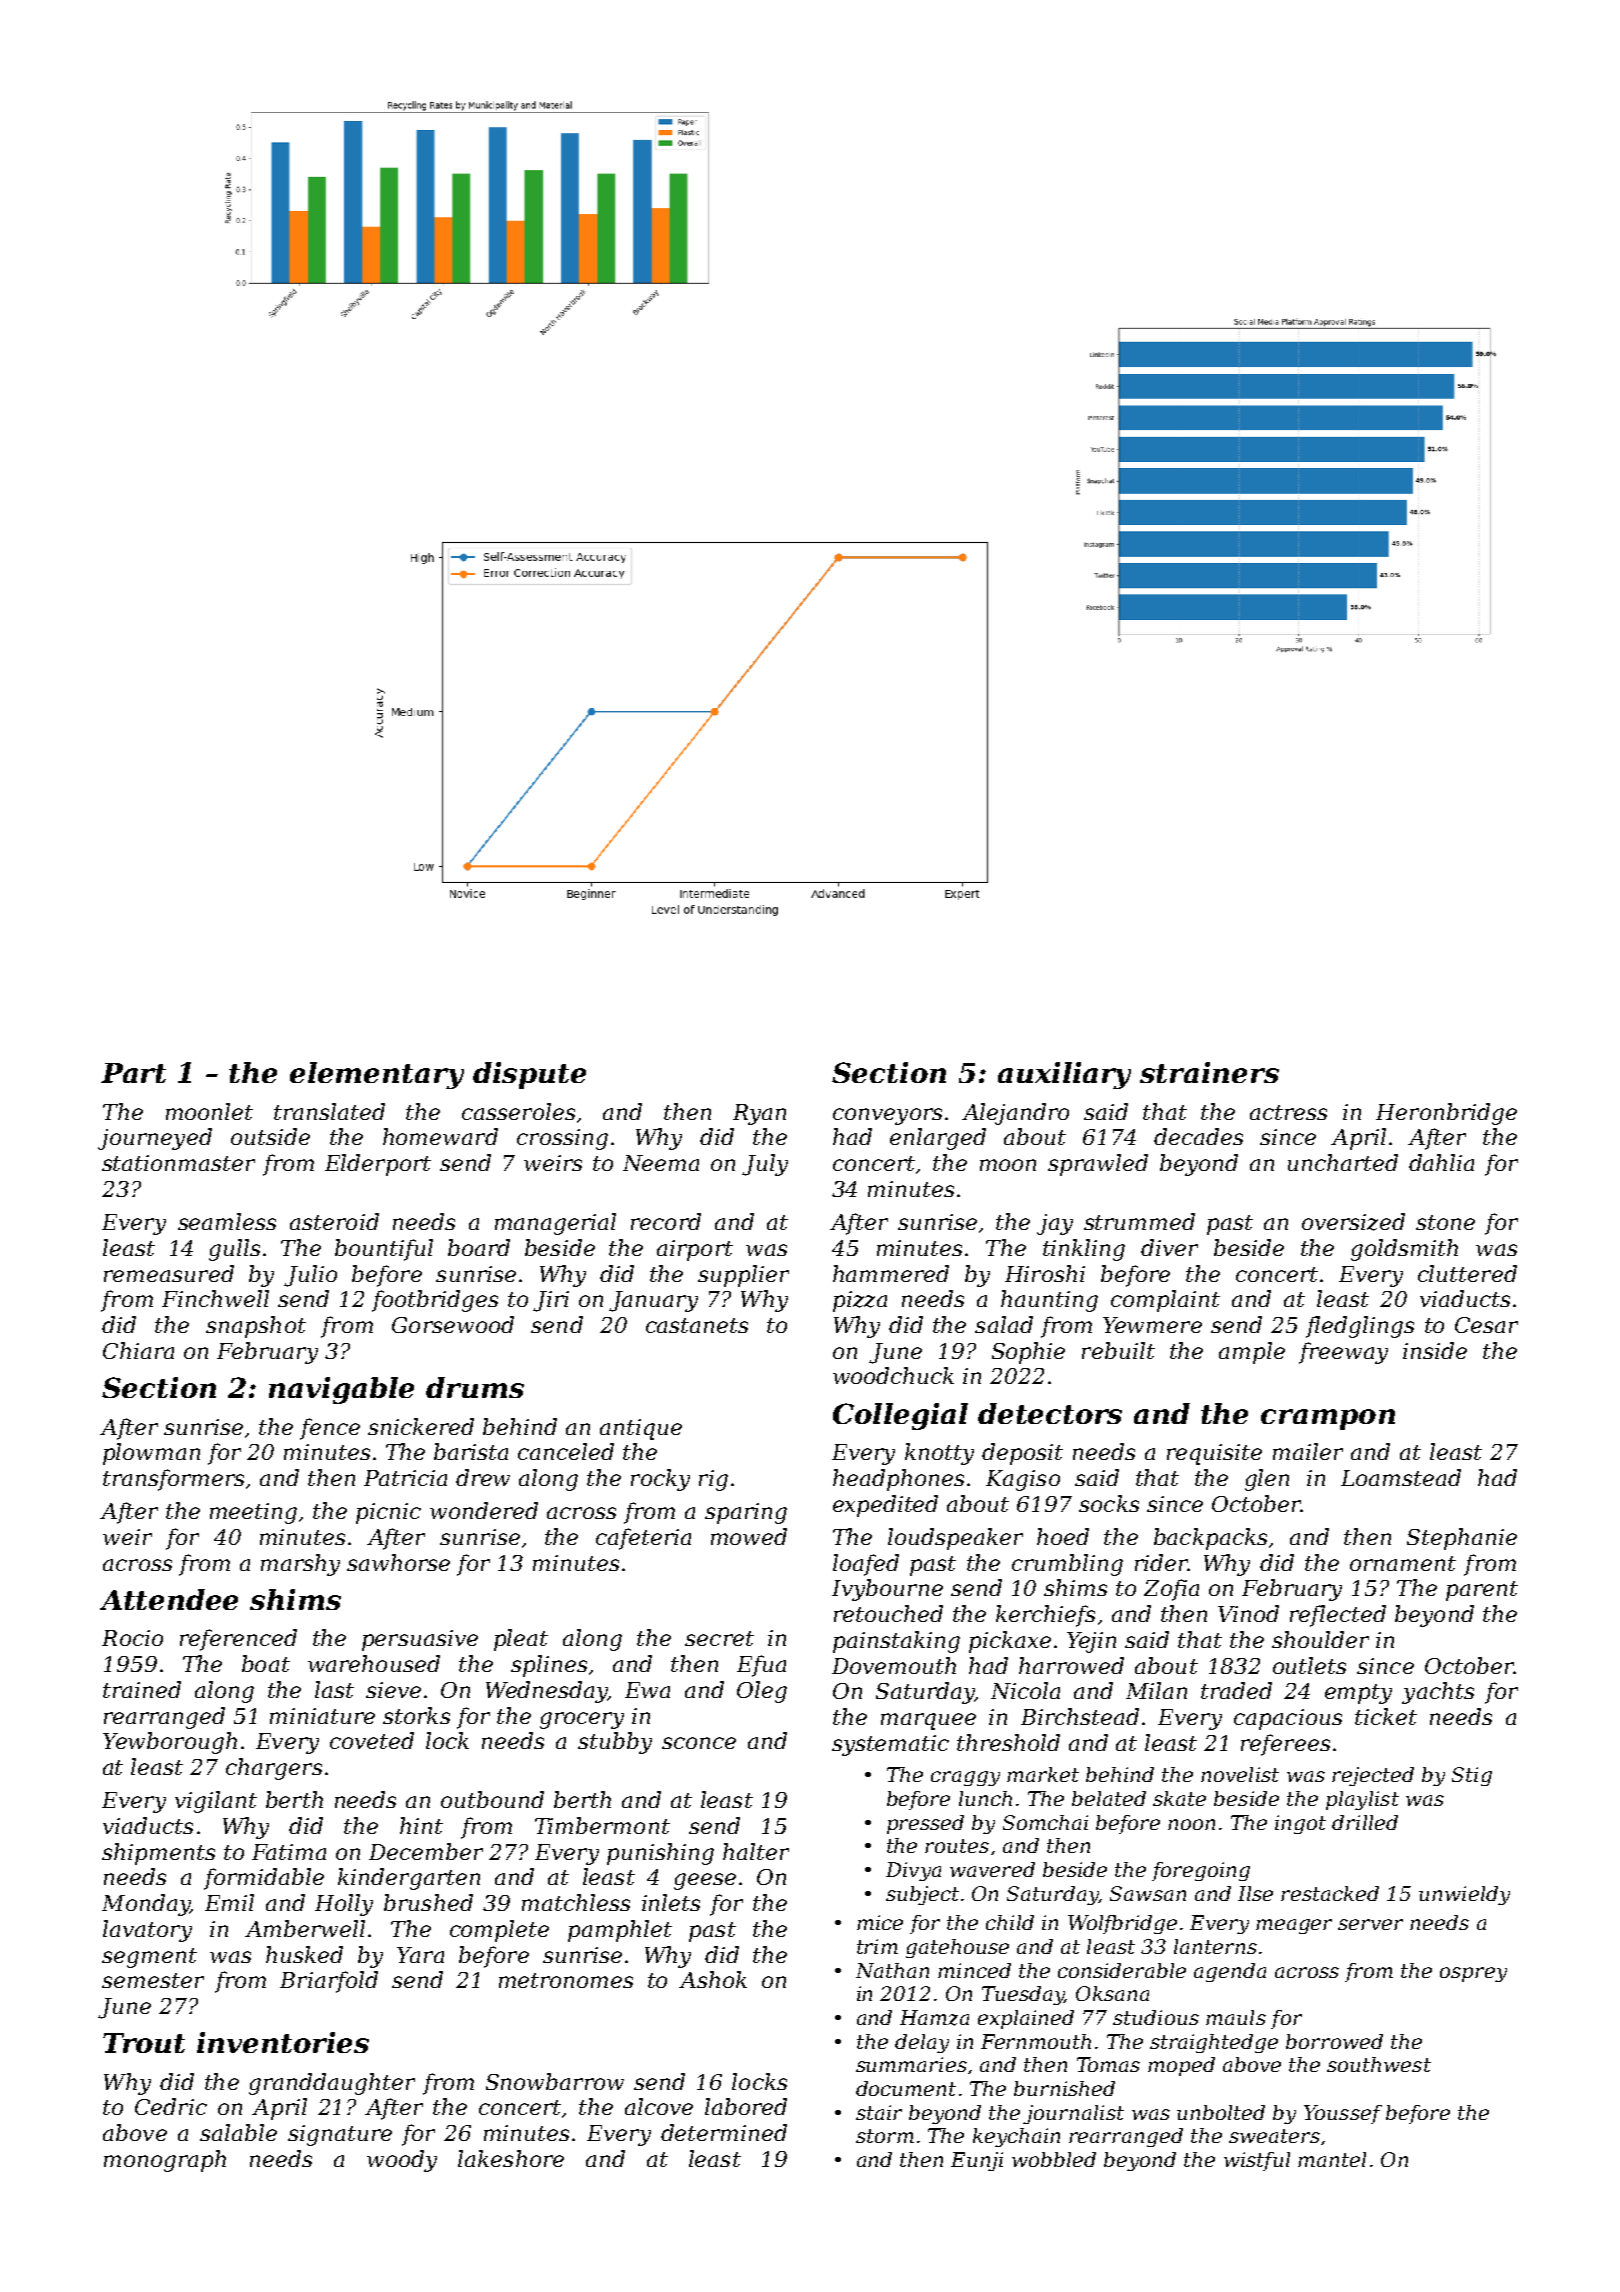  Describe the element at coordinates (1379, 2064) in the screenshot. I see `southwest` at that location.
